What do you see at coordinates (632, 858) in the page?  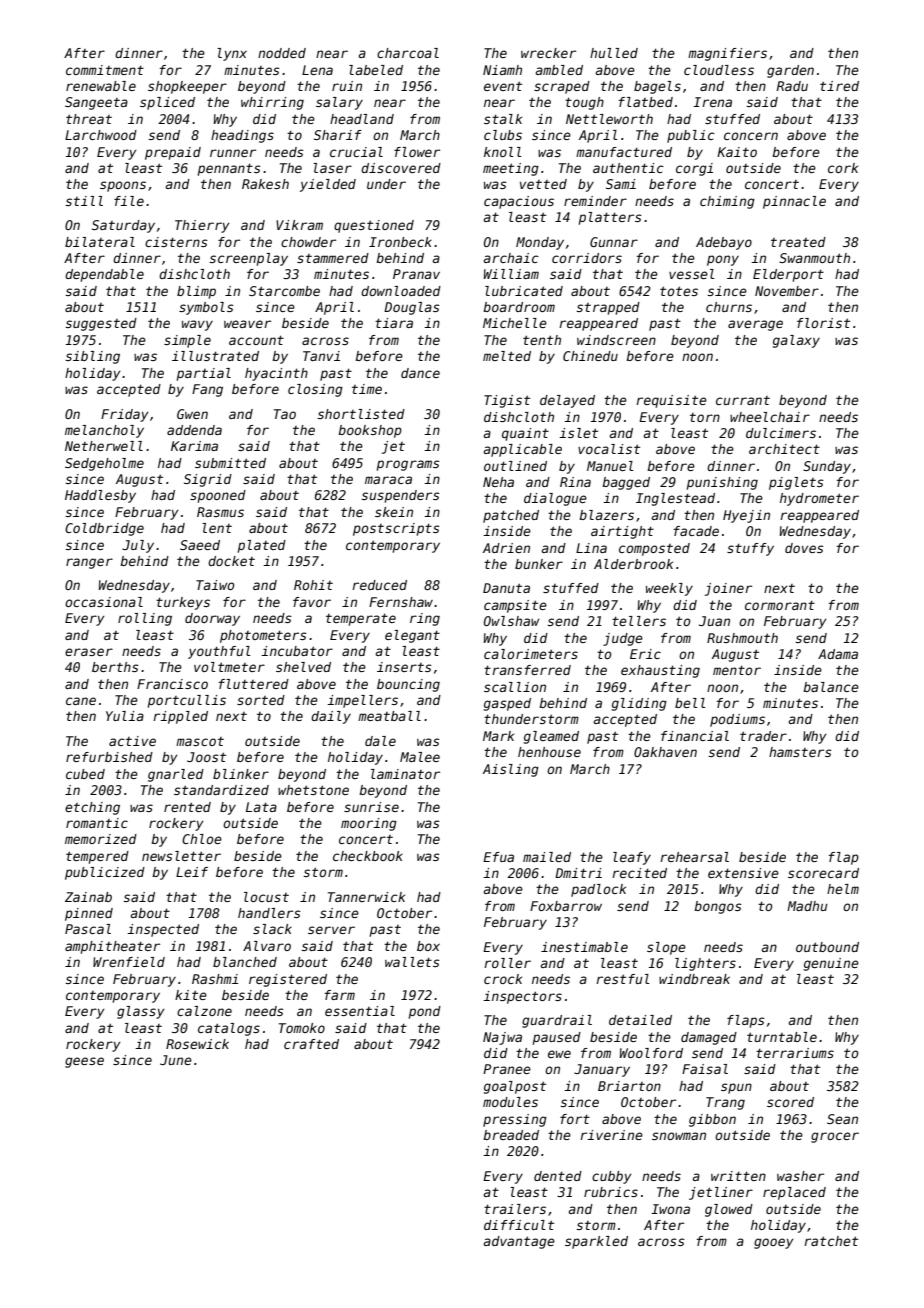 I see `leafy` at bounding box center [632, 858].
